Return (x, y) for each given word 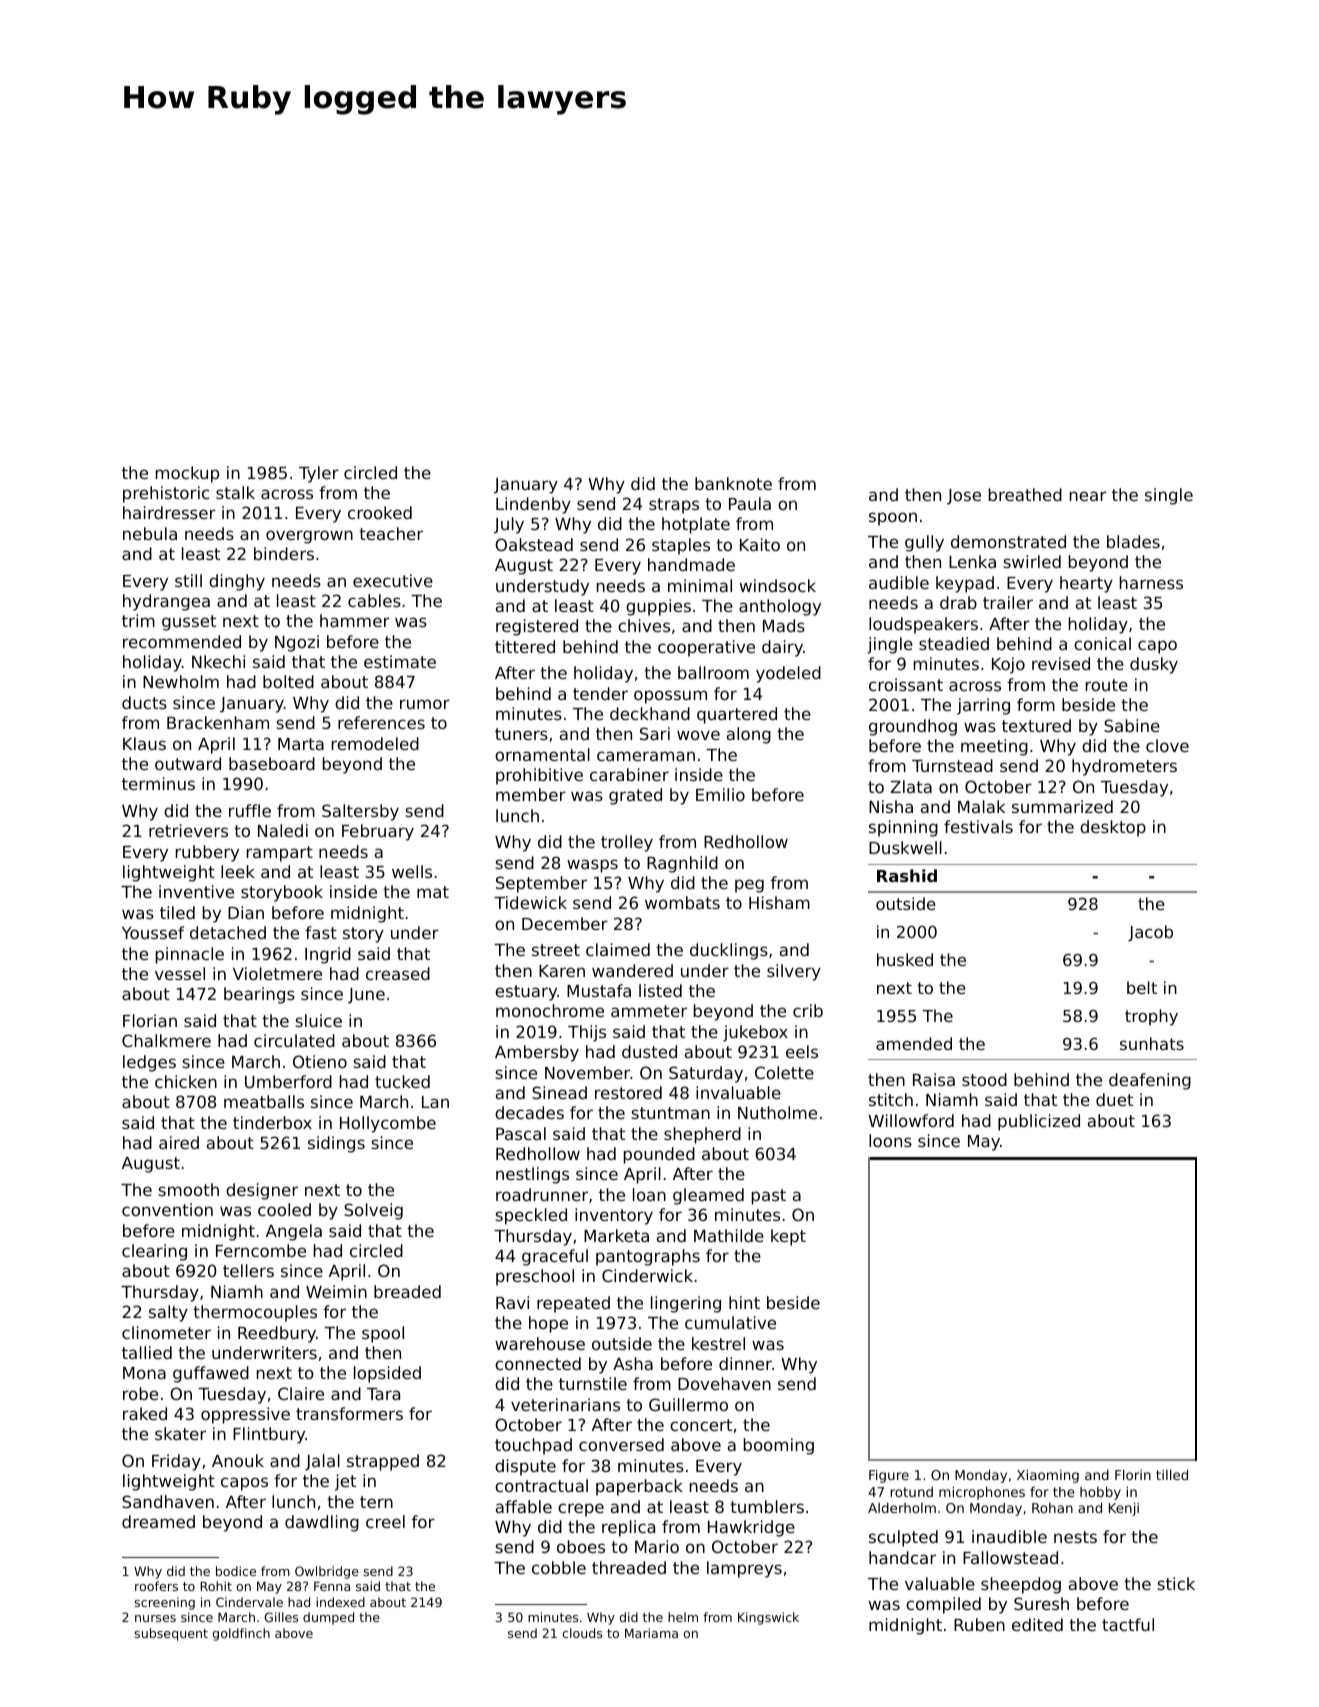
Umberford (288, 1081)
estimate (400, 661)
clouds (582, 1633)
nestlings (532, 1175)
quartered (737, 715)
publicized (1039, 1122)
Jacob (1150, 933)
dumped (328, 1618)
